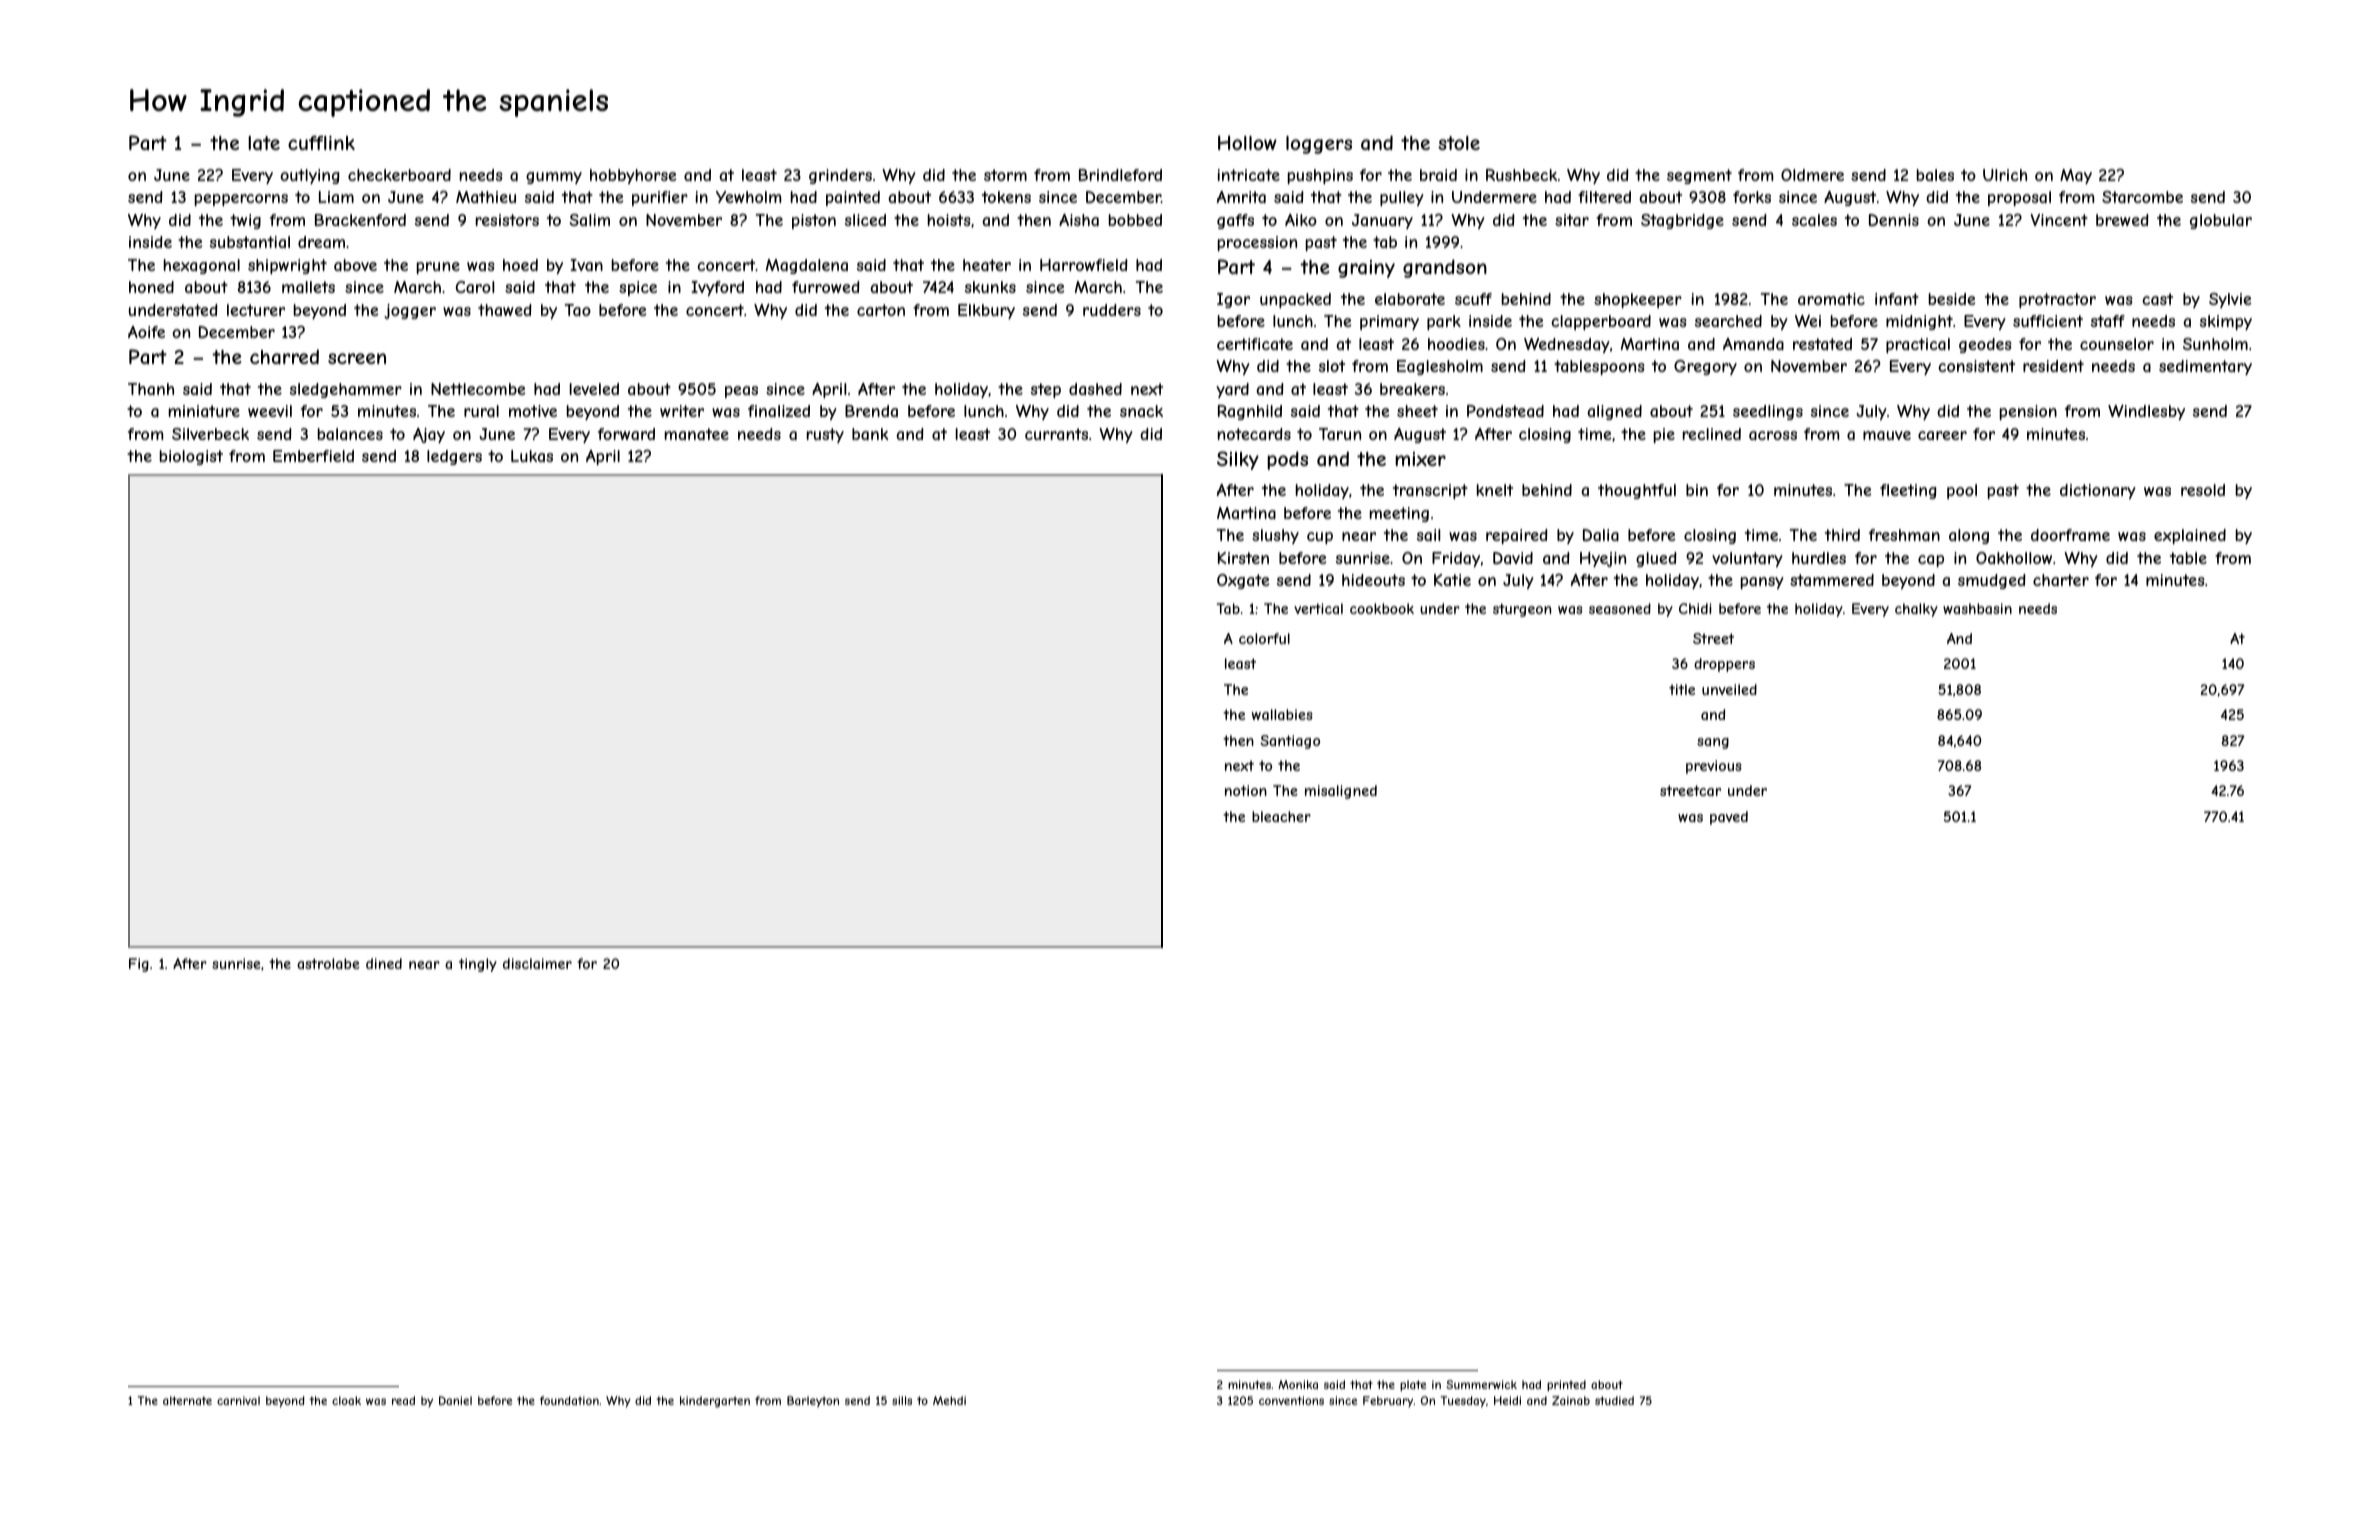  Describe the element at coordinates (2076, 176) in the screenshot. I see `May` at that location.
